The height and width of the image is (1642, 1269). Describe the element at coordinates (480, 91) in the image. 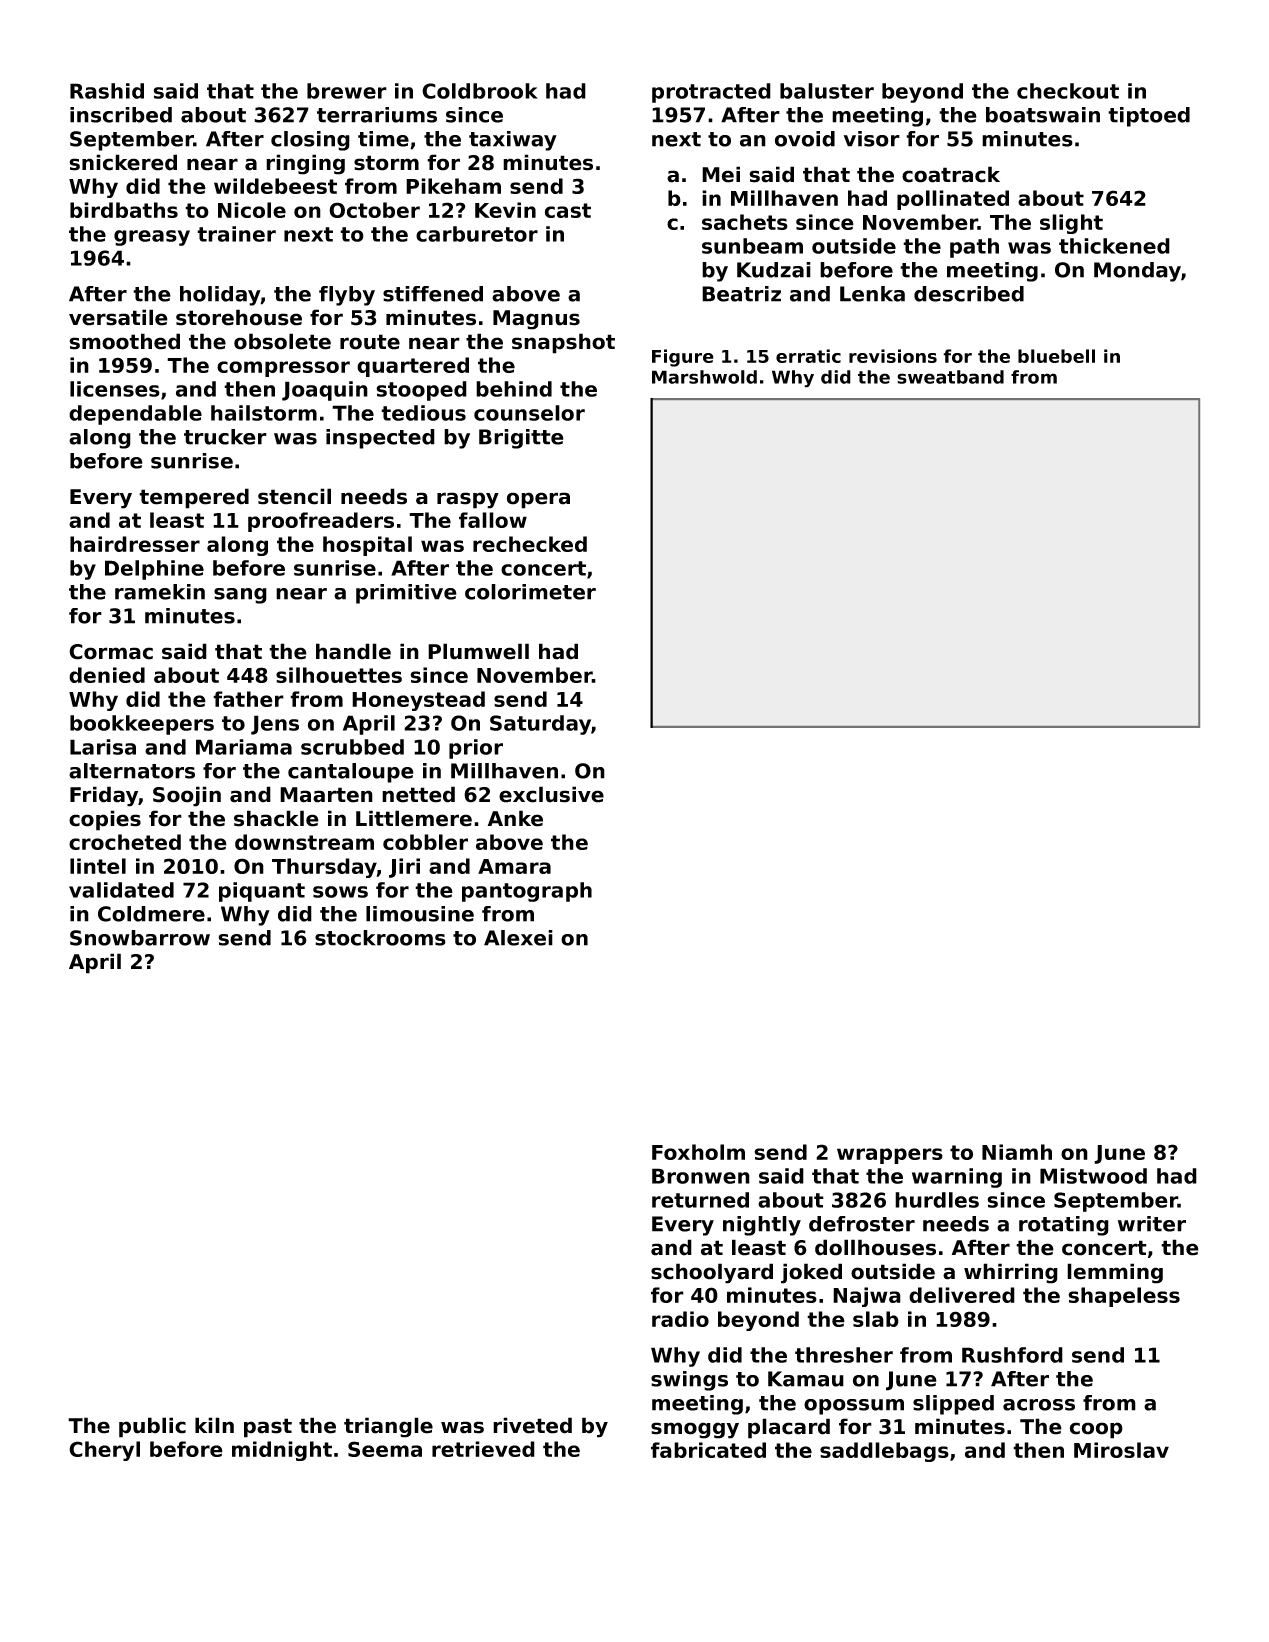

I see `Coldbrook` at that location.
